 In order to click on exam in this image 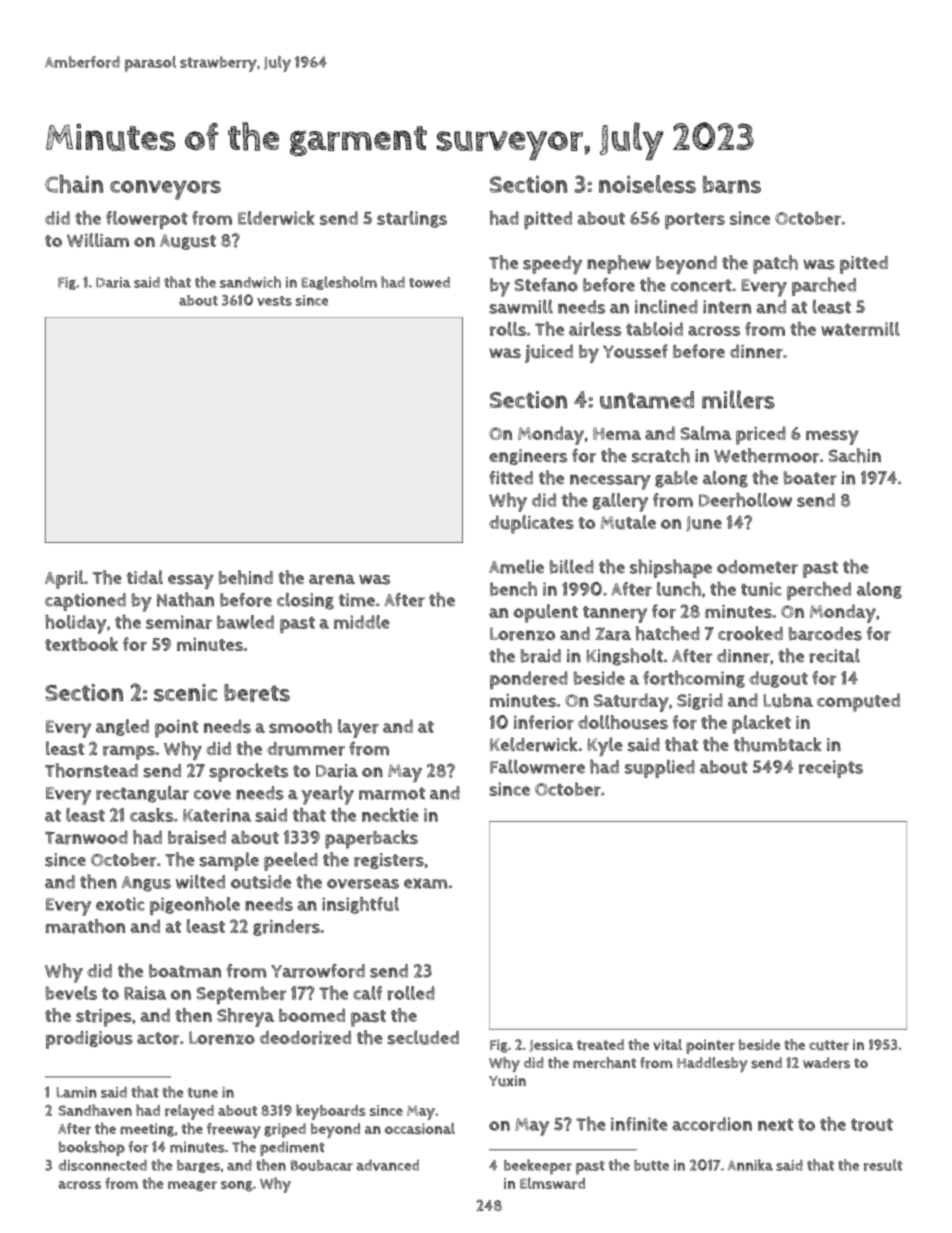, I will do `click(425, 883)`.
